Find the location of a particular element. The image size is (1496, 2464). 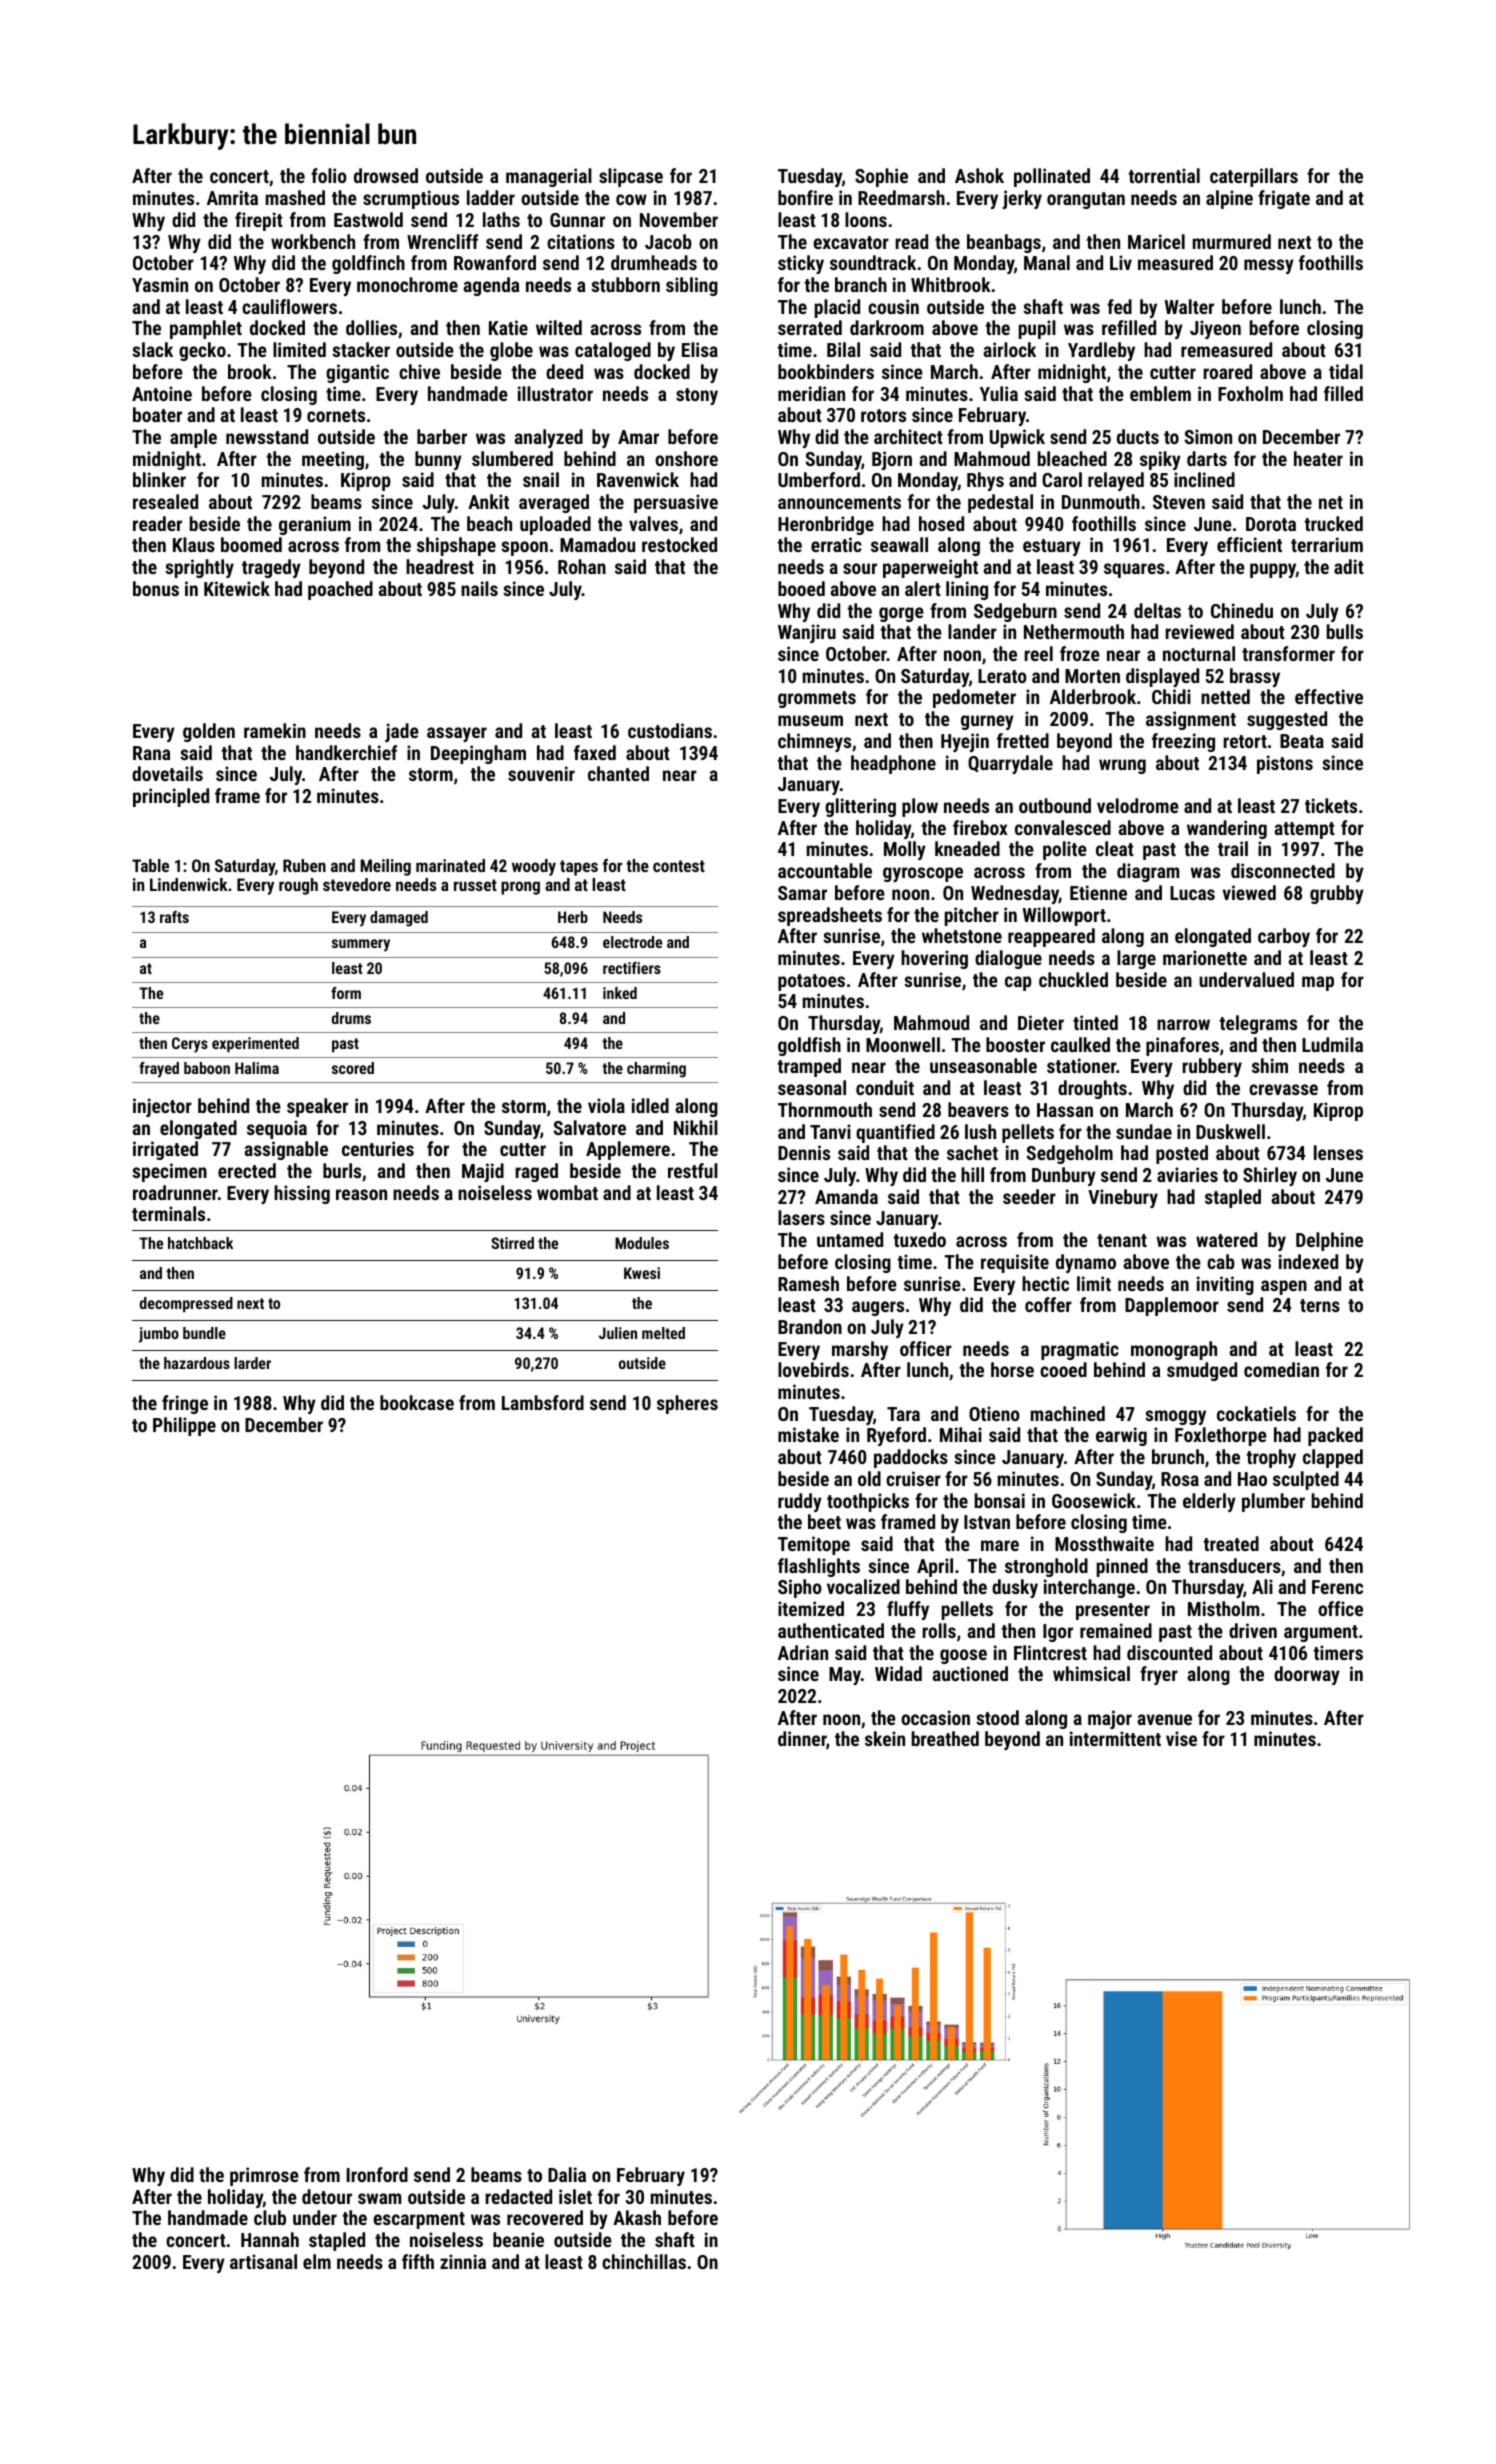

Dunmouth is located at coordinates (1101, 501).
